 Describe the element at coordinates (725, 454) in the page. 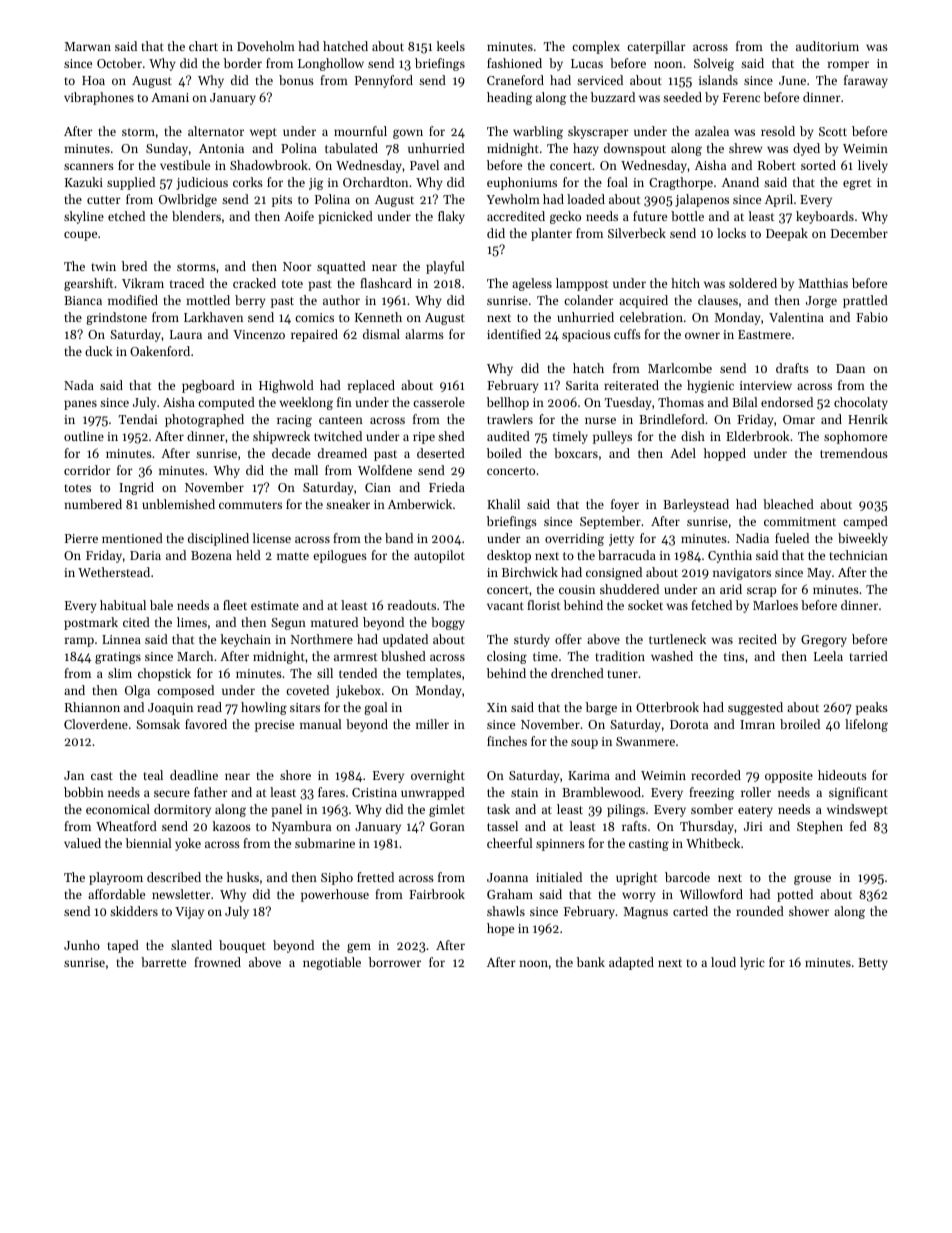

I see `hopped` at that location.
